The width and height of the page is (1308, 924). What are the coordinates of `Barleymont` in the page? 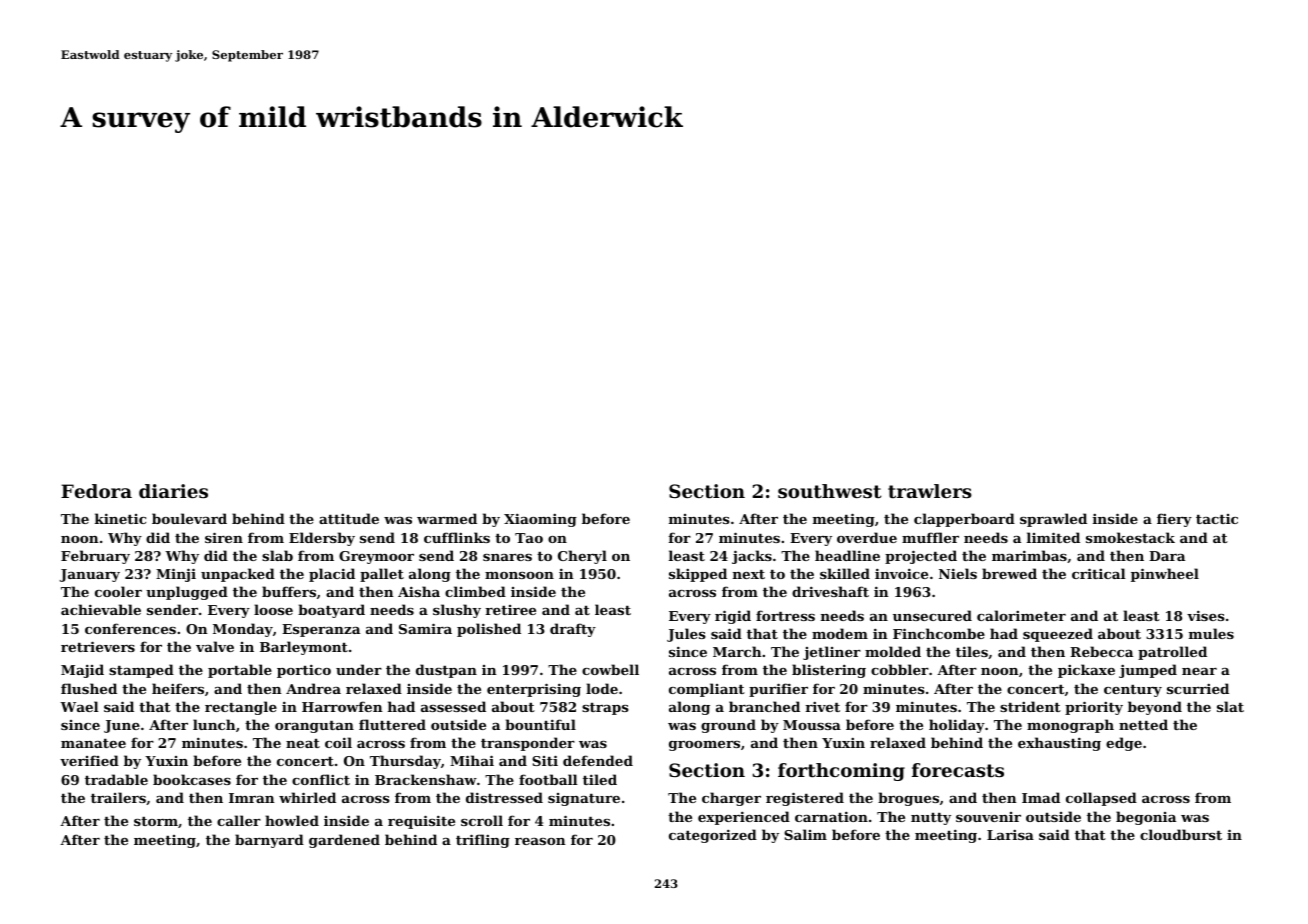 It's located at (304, 648).
